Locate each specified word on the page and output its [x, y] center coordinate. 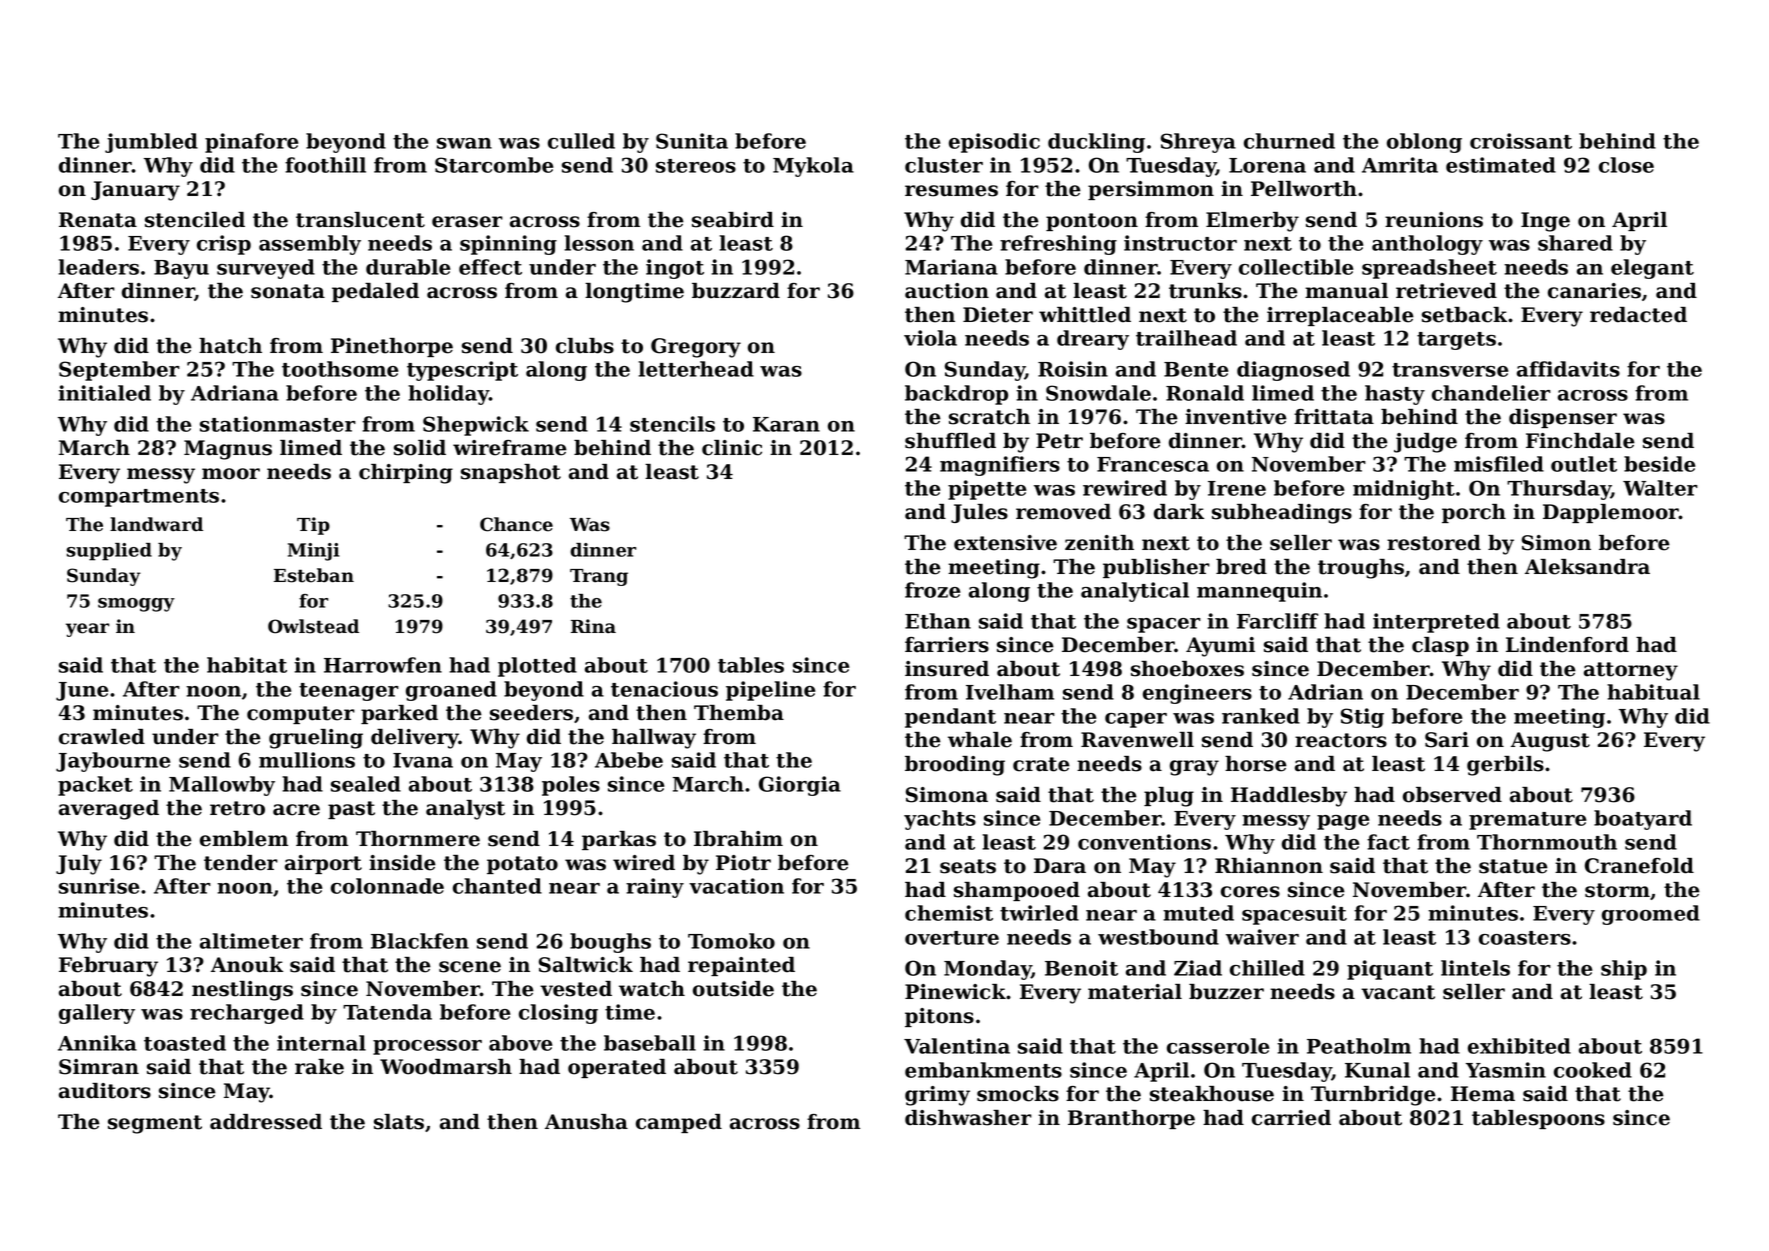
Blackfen [420, 941]
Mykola [813, 167]
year [87, 630]
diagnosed [1293, 371]
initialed [104, 393]
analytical [1135, 592]
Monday [988, 970]
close [1626, 165]
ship [1624, 970]
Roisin [1073, 369]
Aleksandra [1587, 567]
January [135, 191]
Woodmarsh [446, 1067]
